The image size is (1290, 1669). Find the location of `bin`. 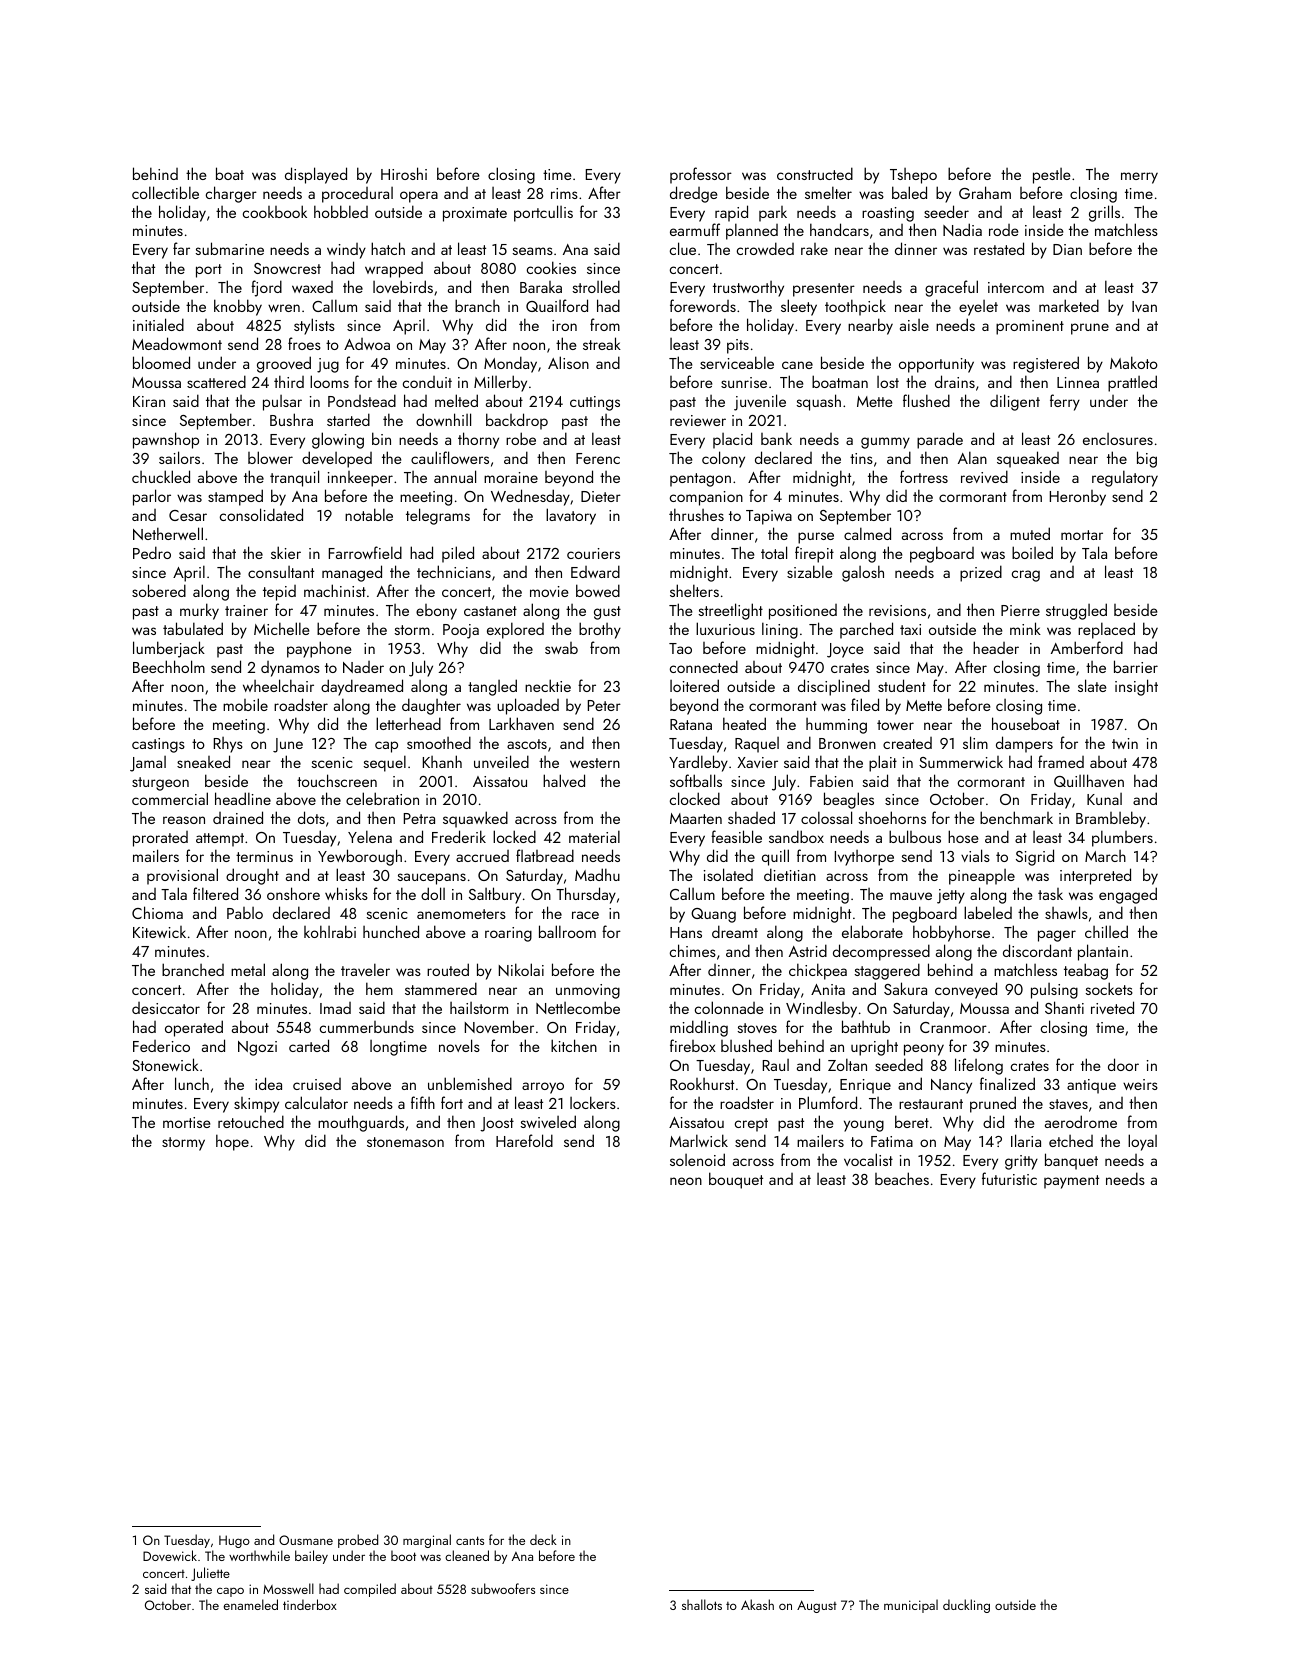

bin is located at coordinates (381, 438).
